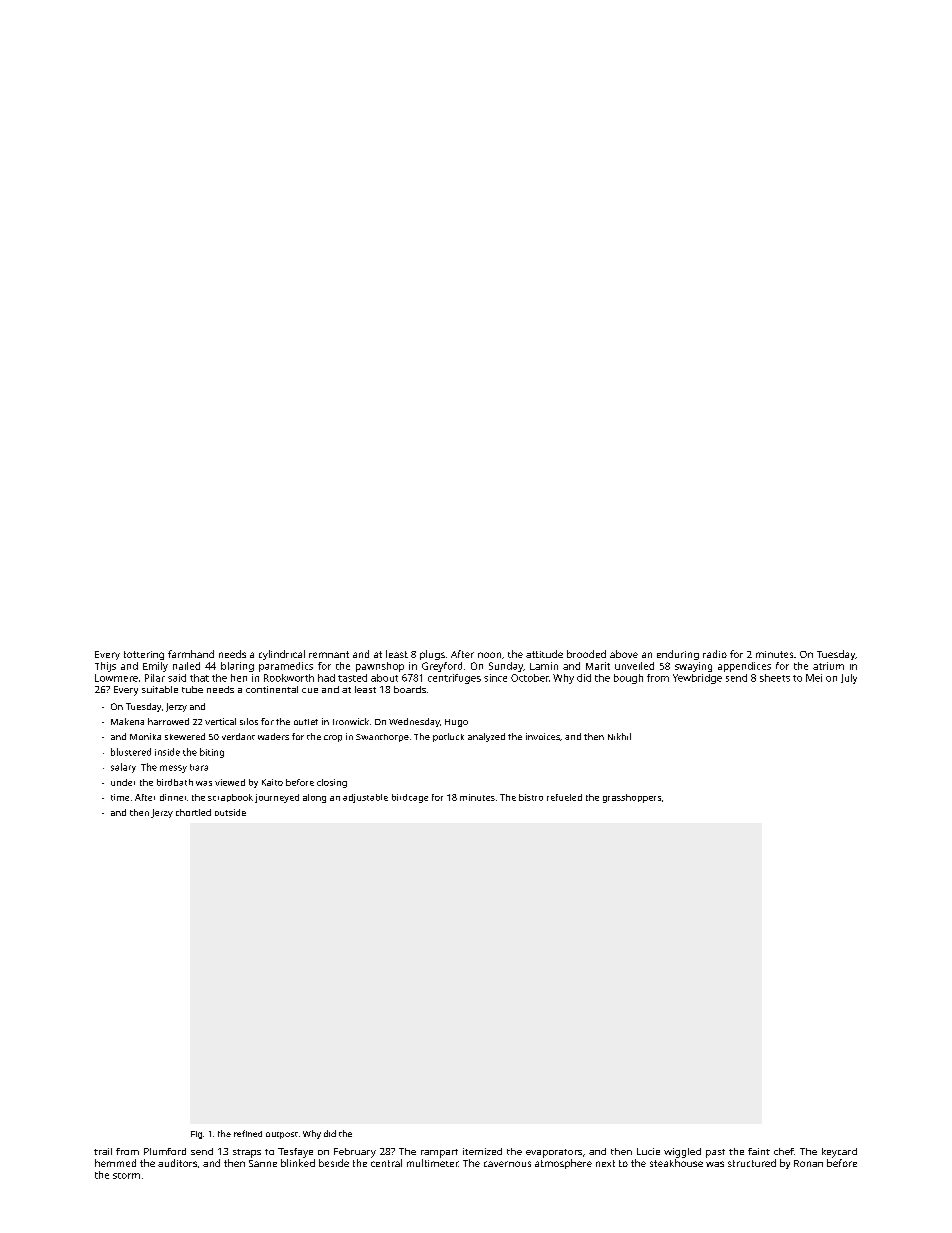 The height and width of the screenshot is (1233, 952). I want to click on atrium, so click(828, 666).
